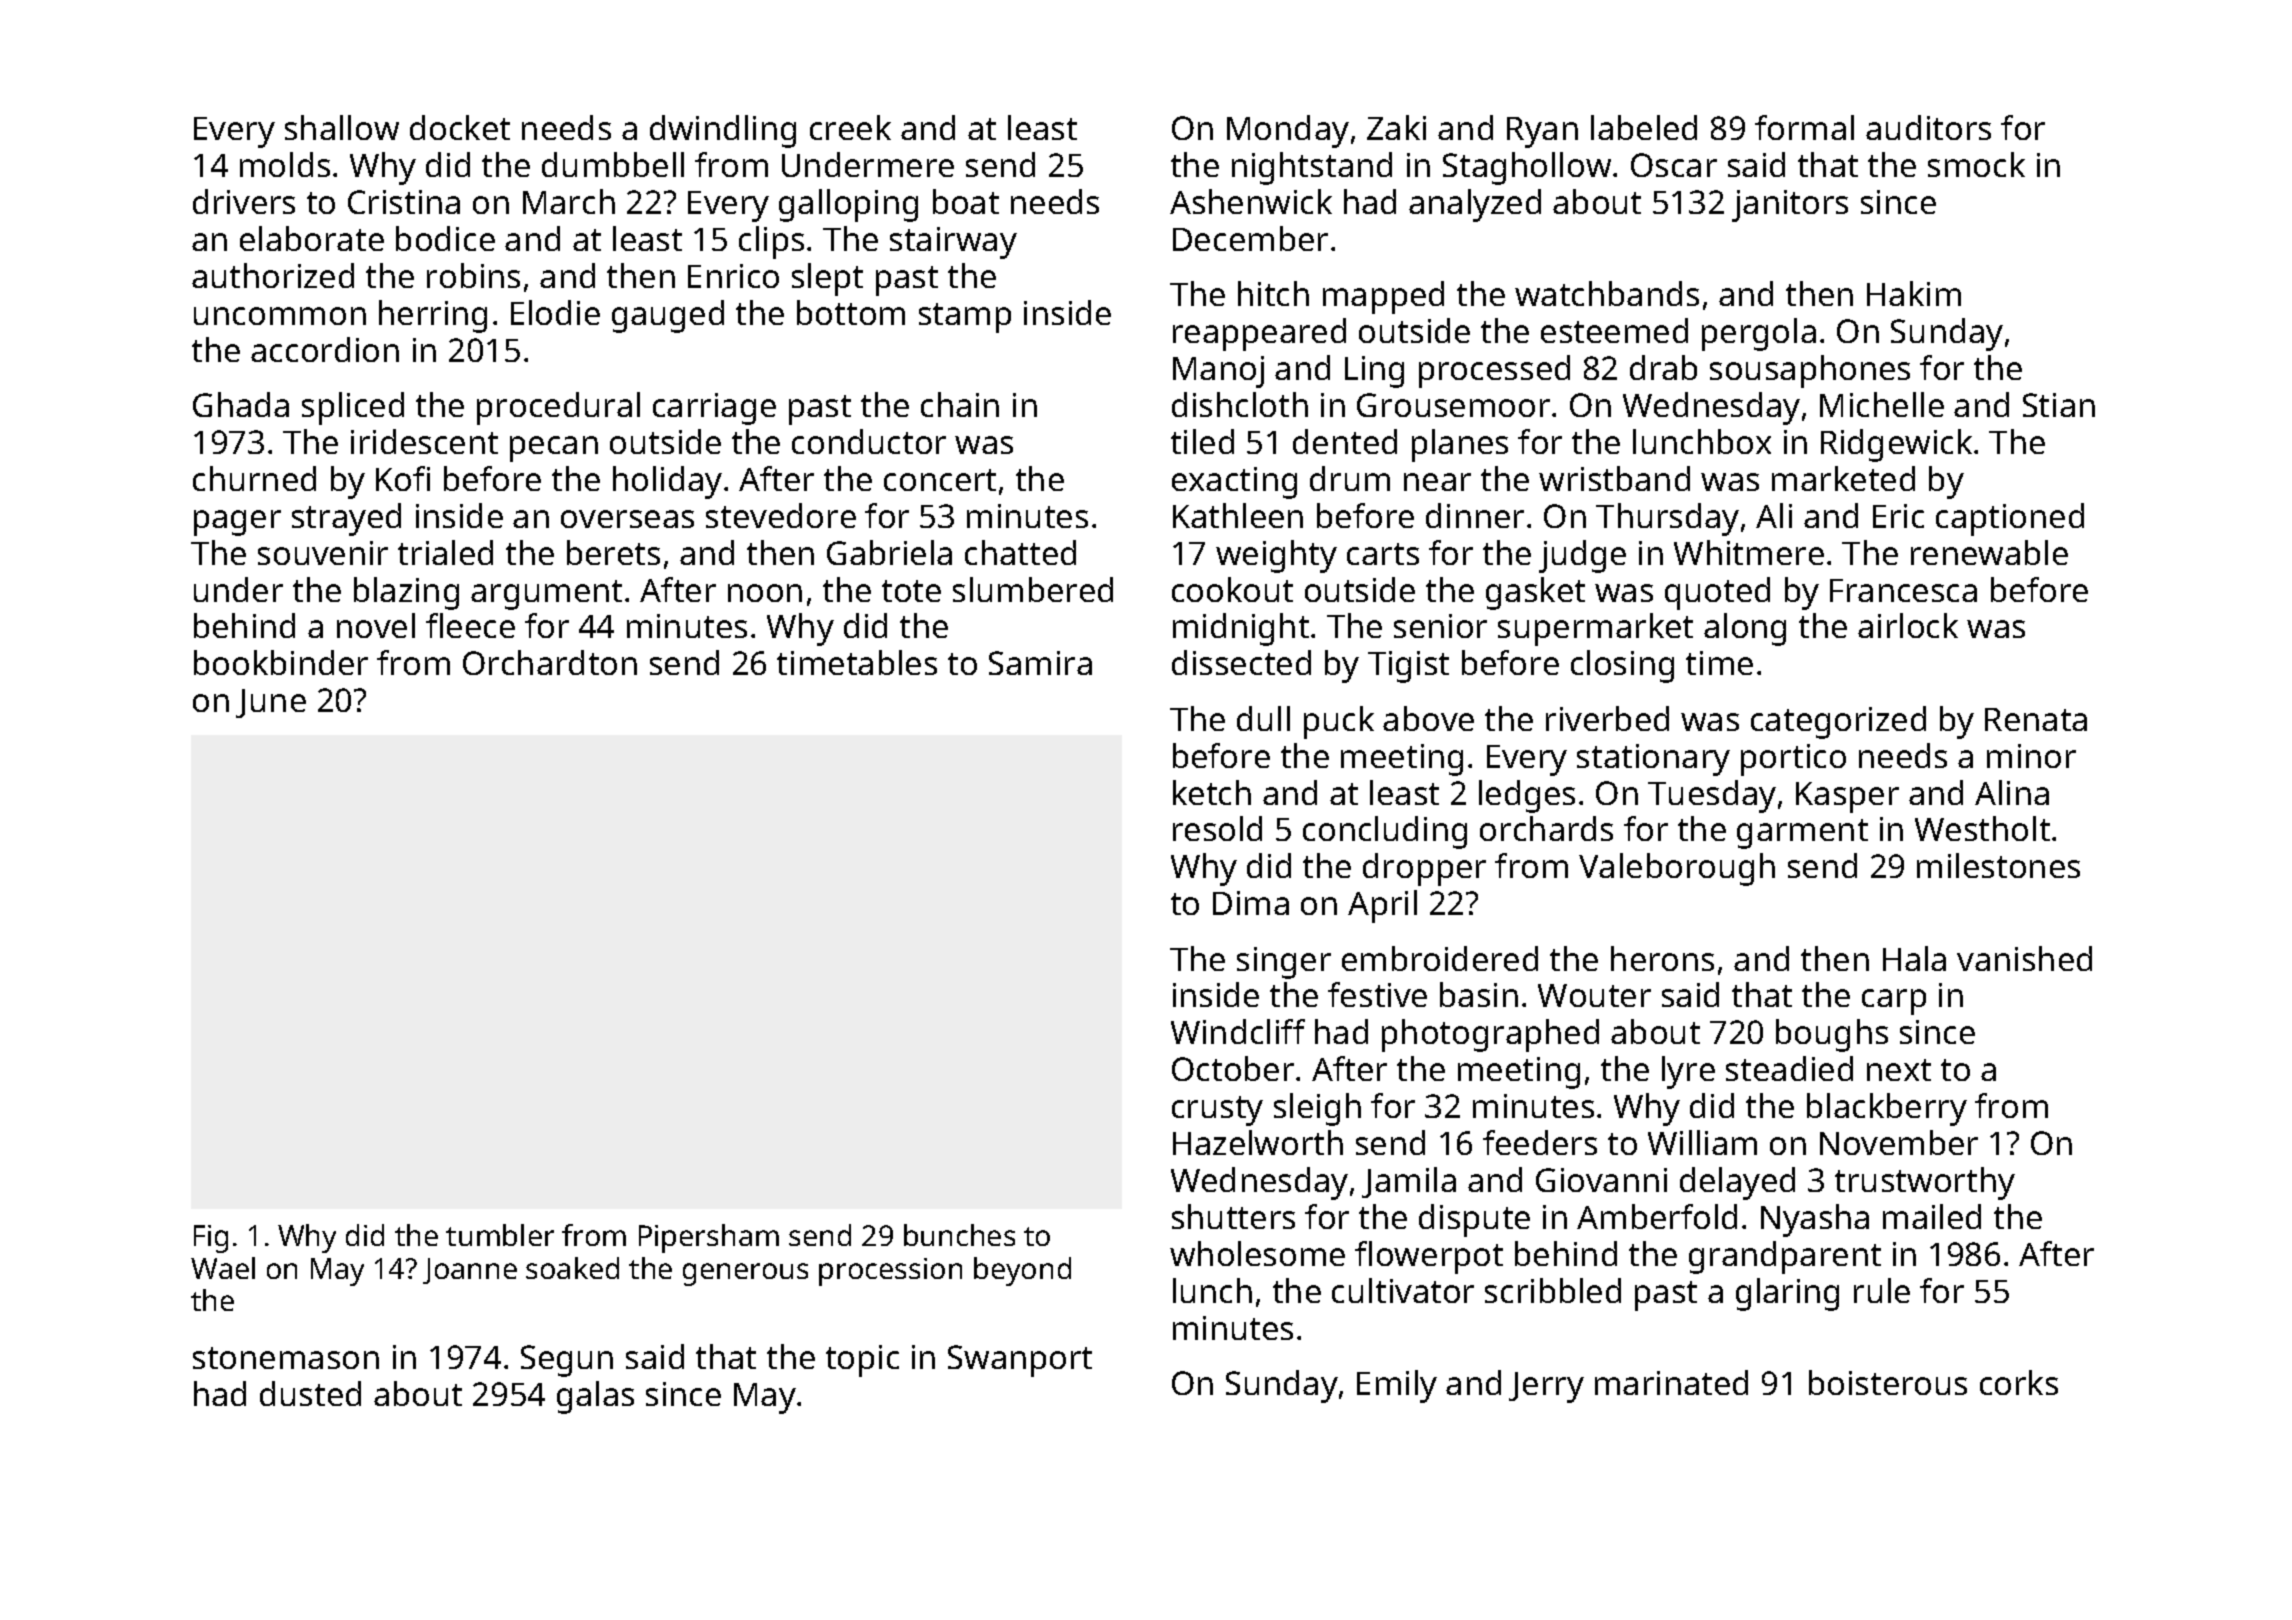  What do you see at coordinates (2010, 519) in the screenshot?
I see `captioned` at bounding box center [2010, 519].
